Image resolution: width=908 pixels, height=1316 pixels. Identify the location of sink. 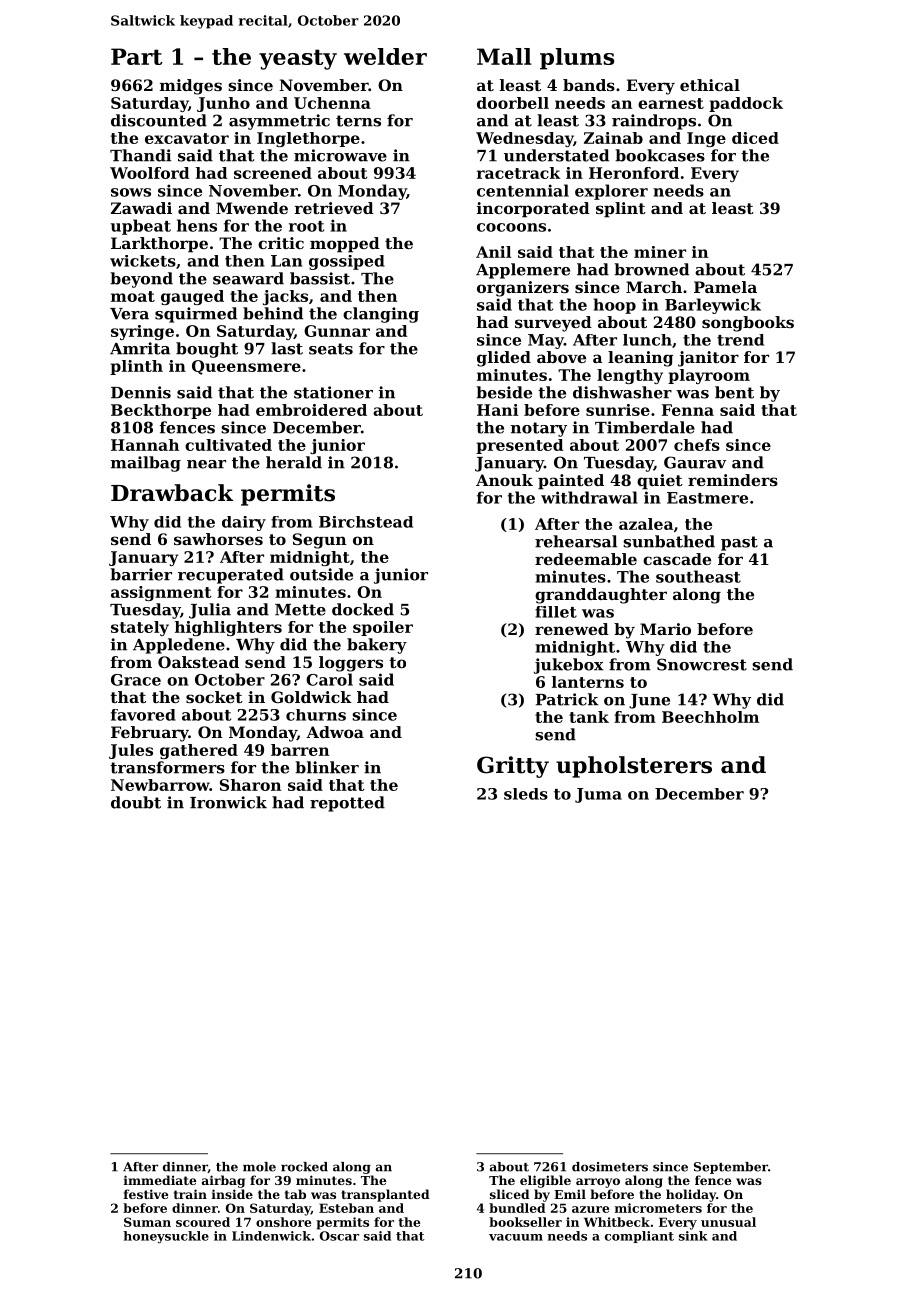
(693, 1236).
